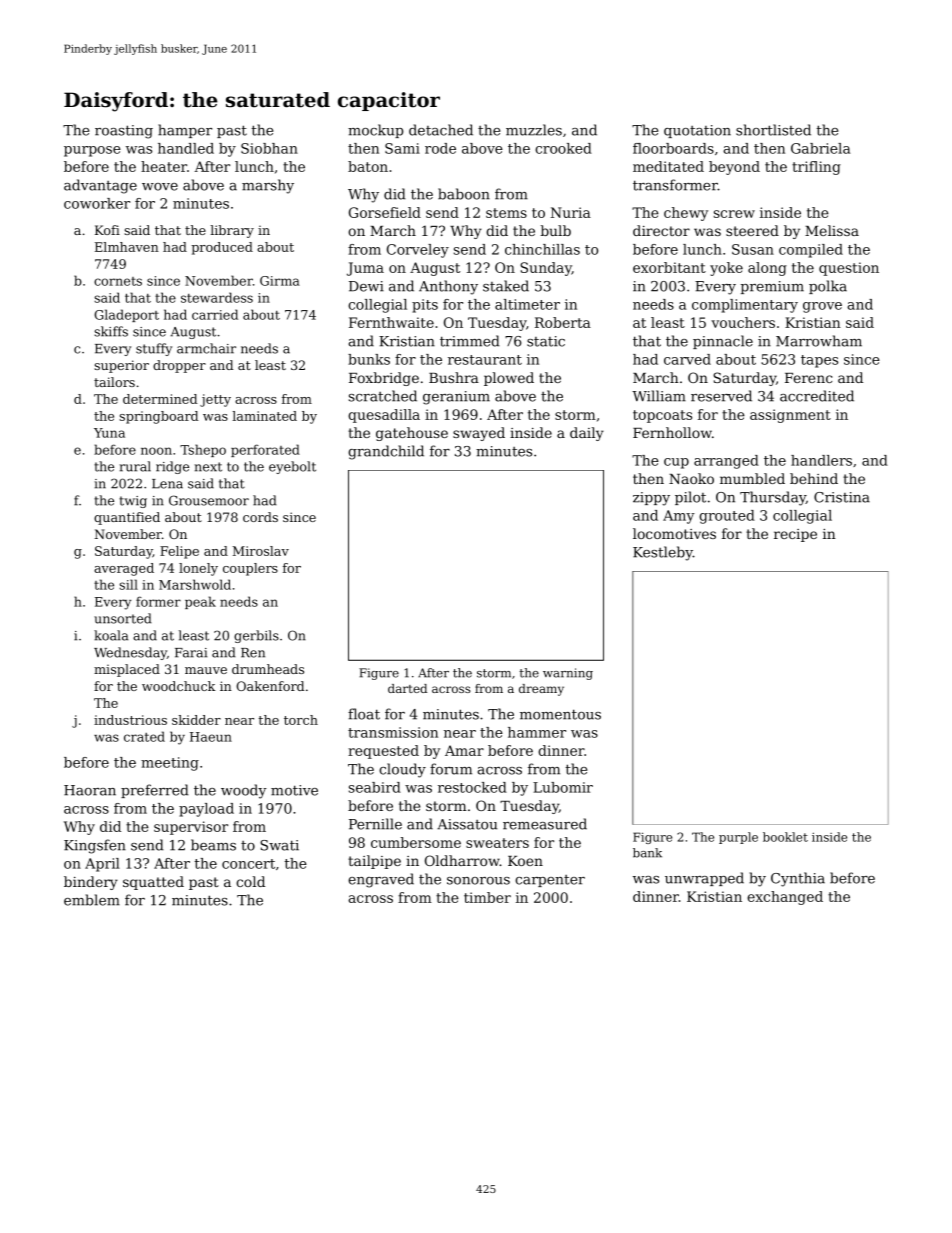 The width and height of the page is (952, 1233). I want to click on hamper, so click(185, 131).
